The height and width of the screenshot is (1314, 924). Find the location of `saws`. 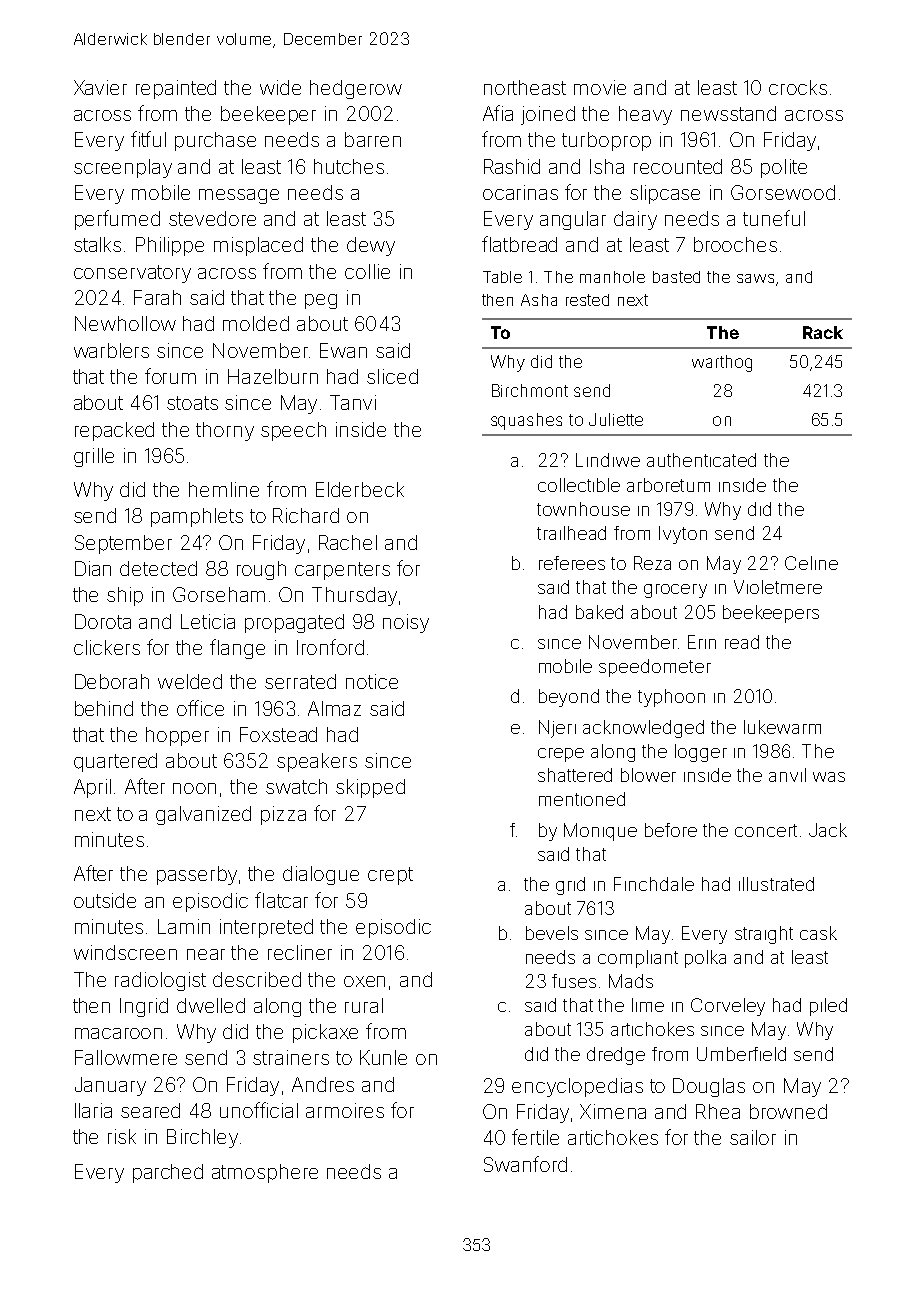

saws is located at coordinates (755, 278).
